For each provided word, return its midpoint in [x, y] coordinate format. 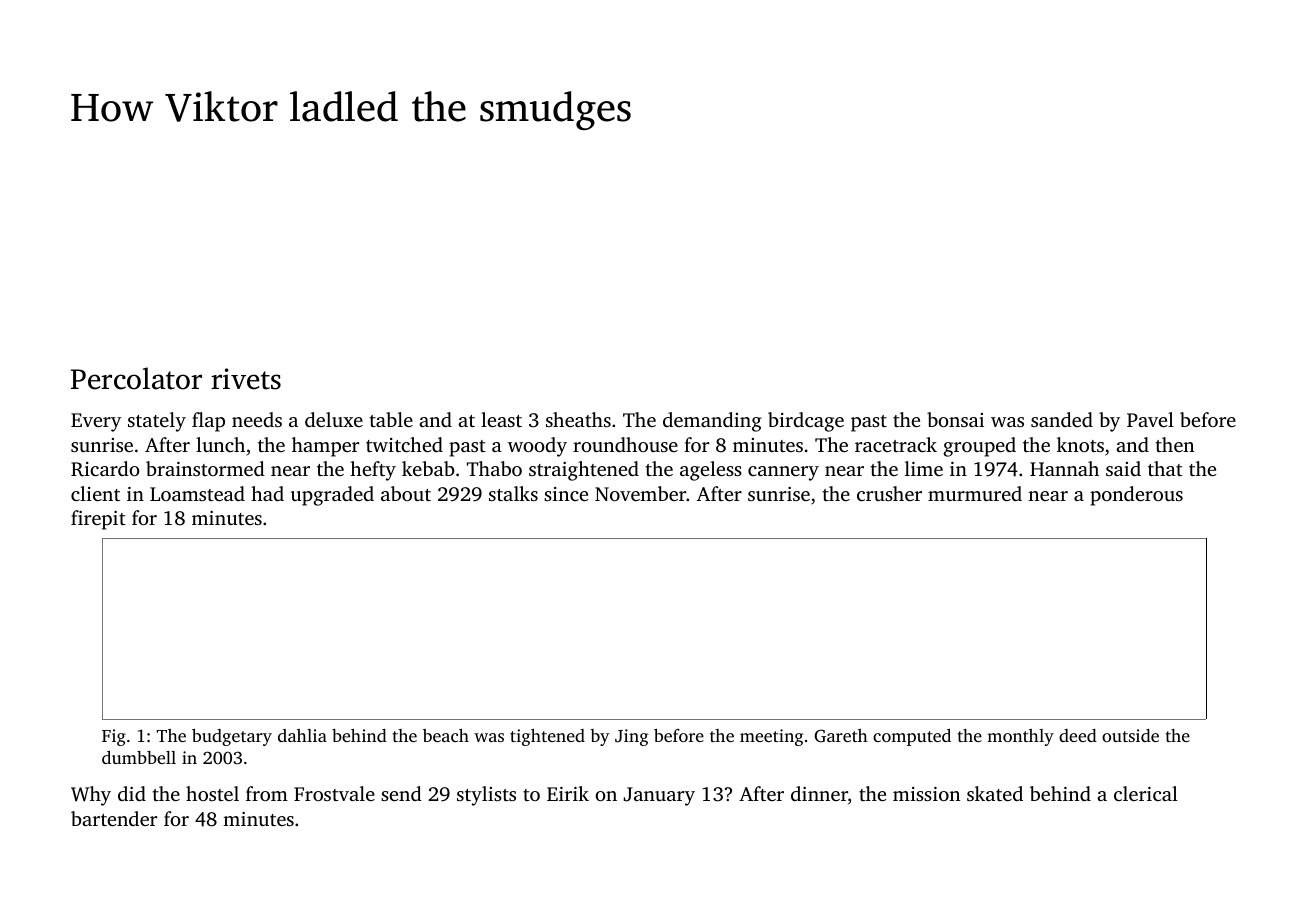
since [566, 494]
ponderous [1136, 496]
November [641, 493]
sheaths [578, 419]
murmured [975, 493]
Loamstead [197, 493]
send [401, 793]
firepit [98, 520]
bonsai [955, 419]
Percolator [136, 378]
